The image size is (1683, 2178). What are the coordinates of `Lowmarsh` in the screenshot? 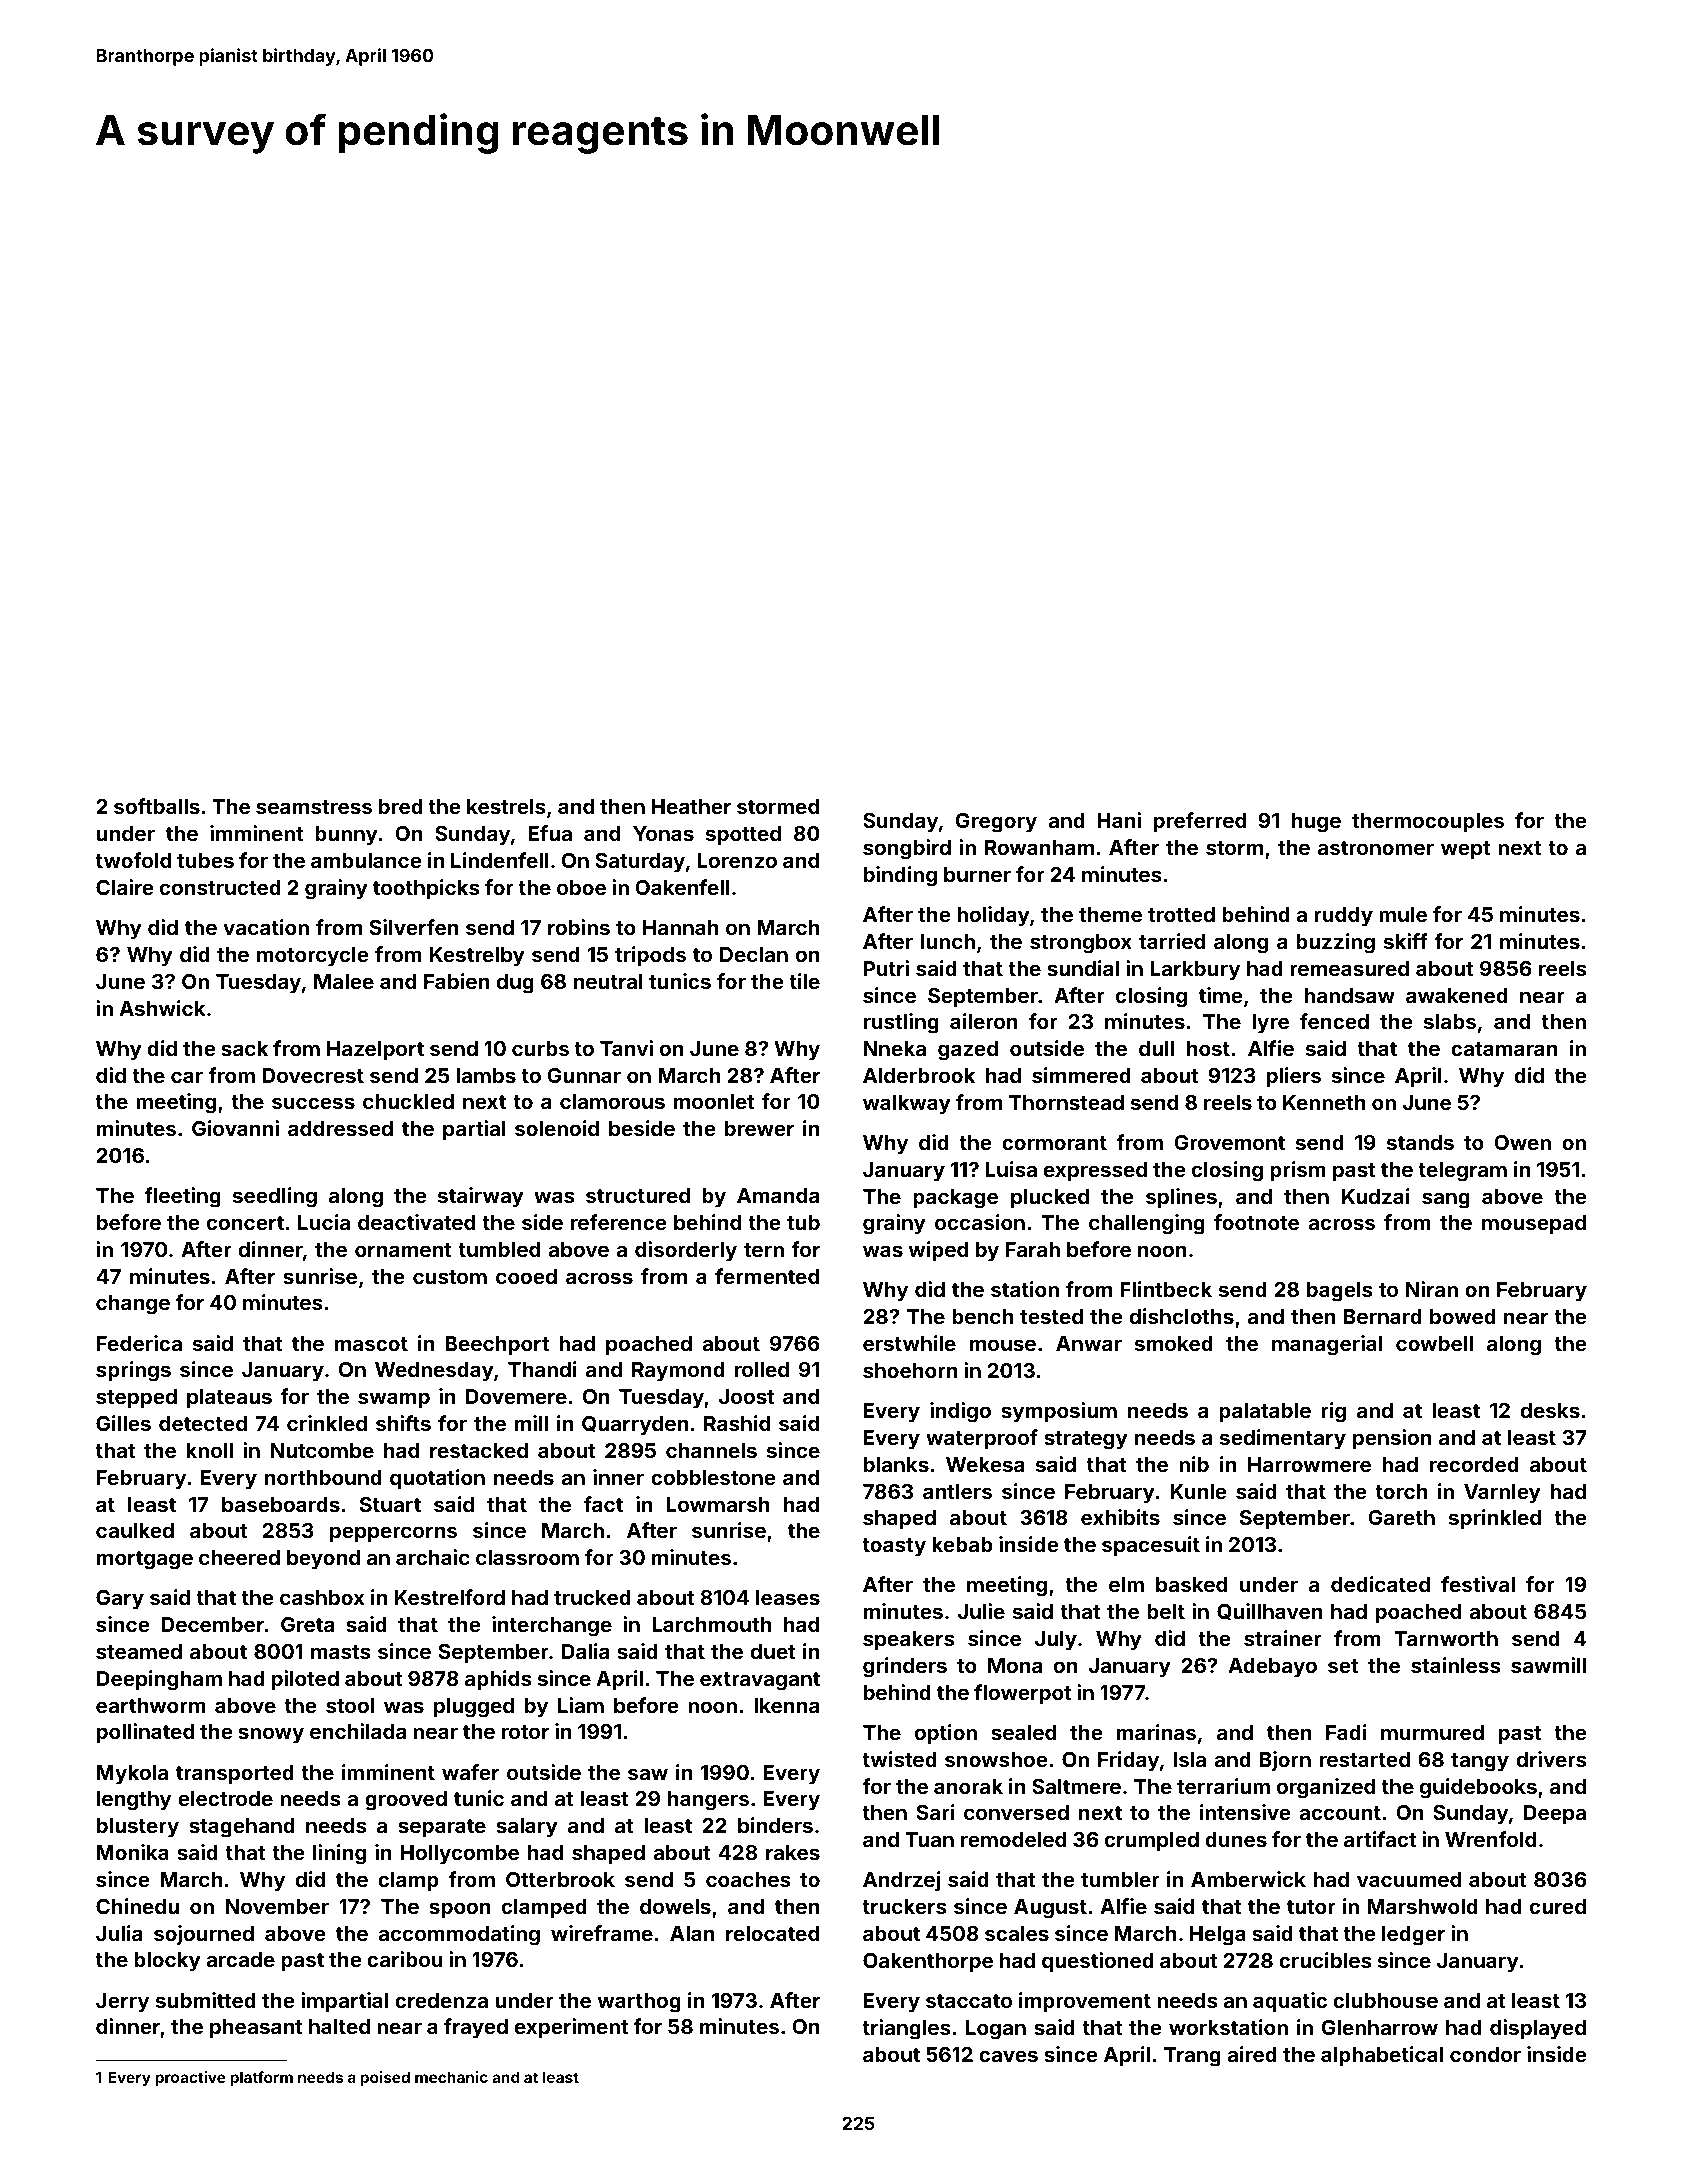 It's located at (718, 1504).
